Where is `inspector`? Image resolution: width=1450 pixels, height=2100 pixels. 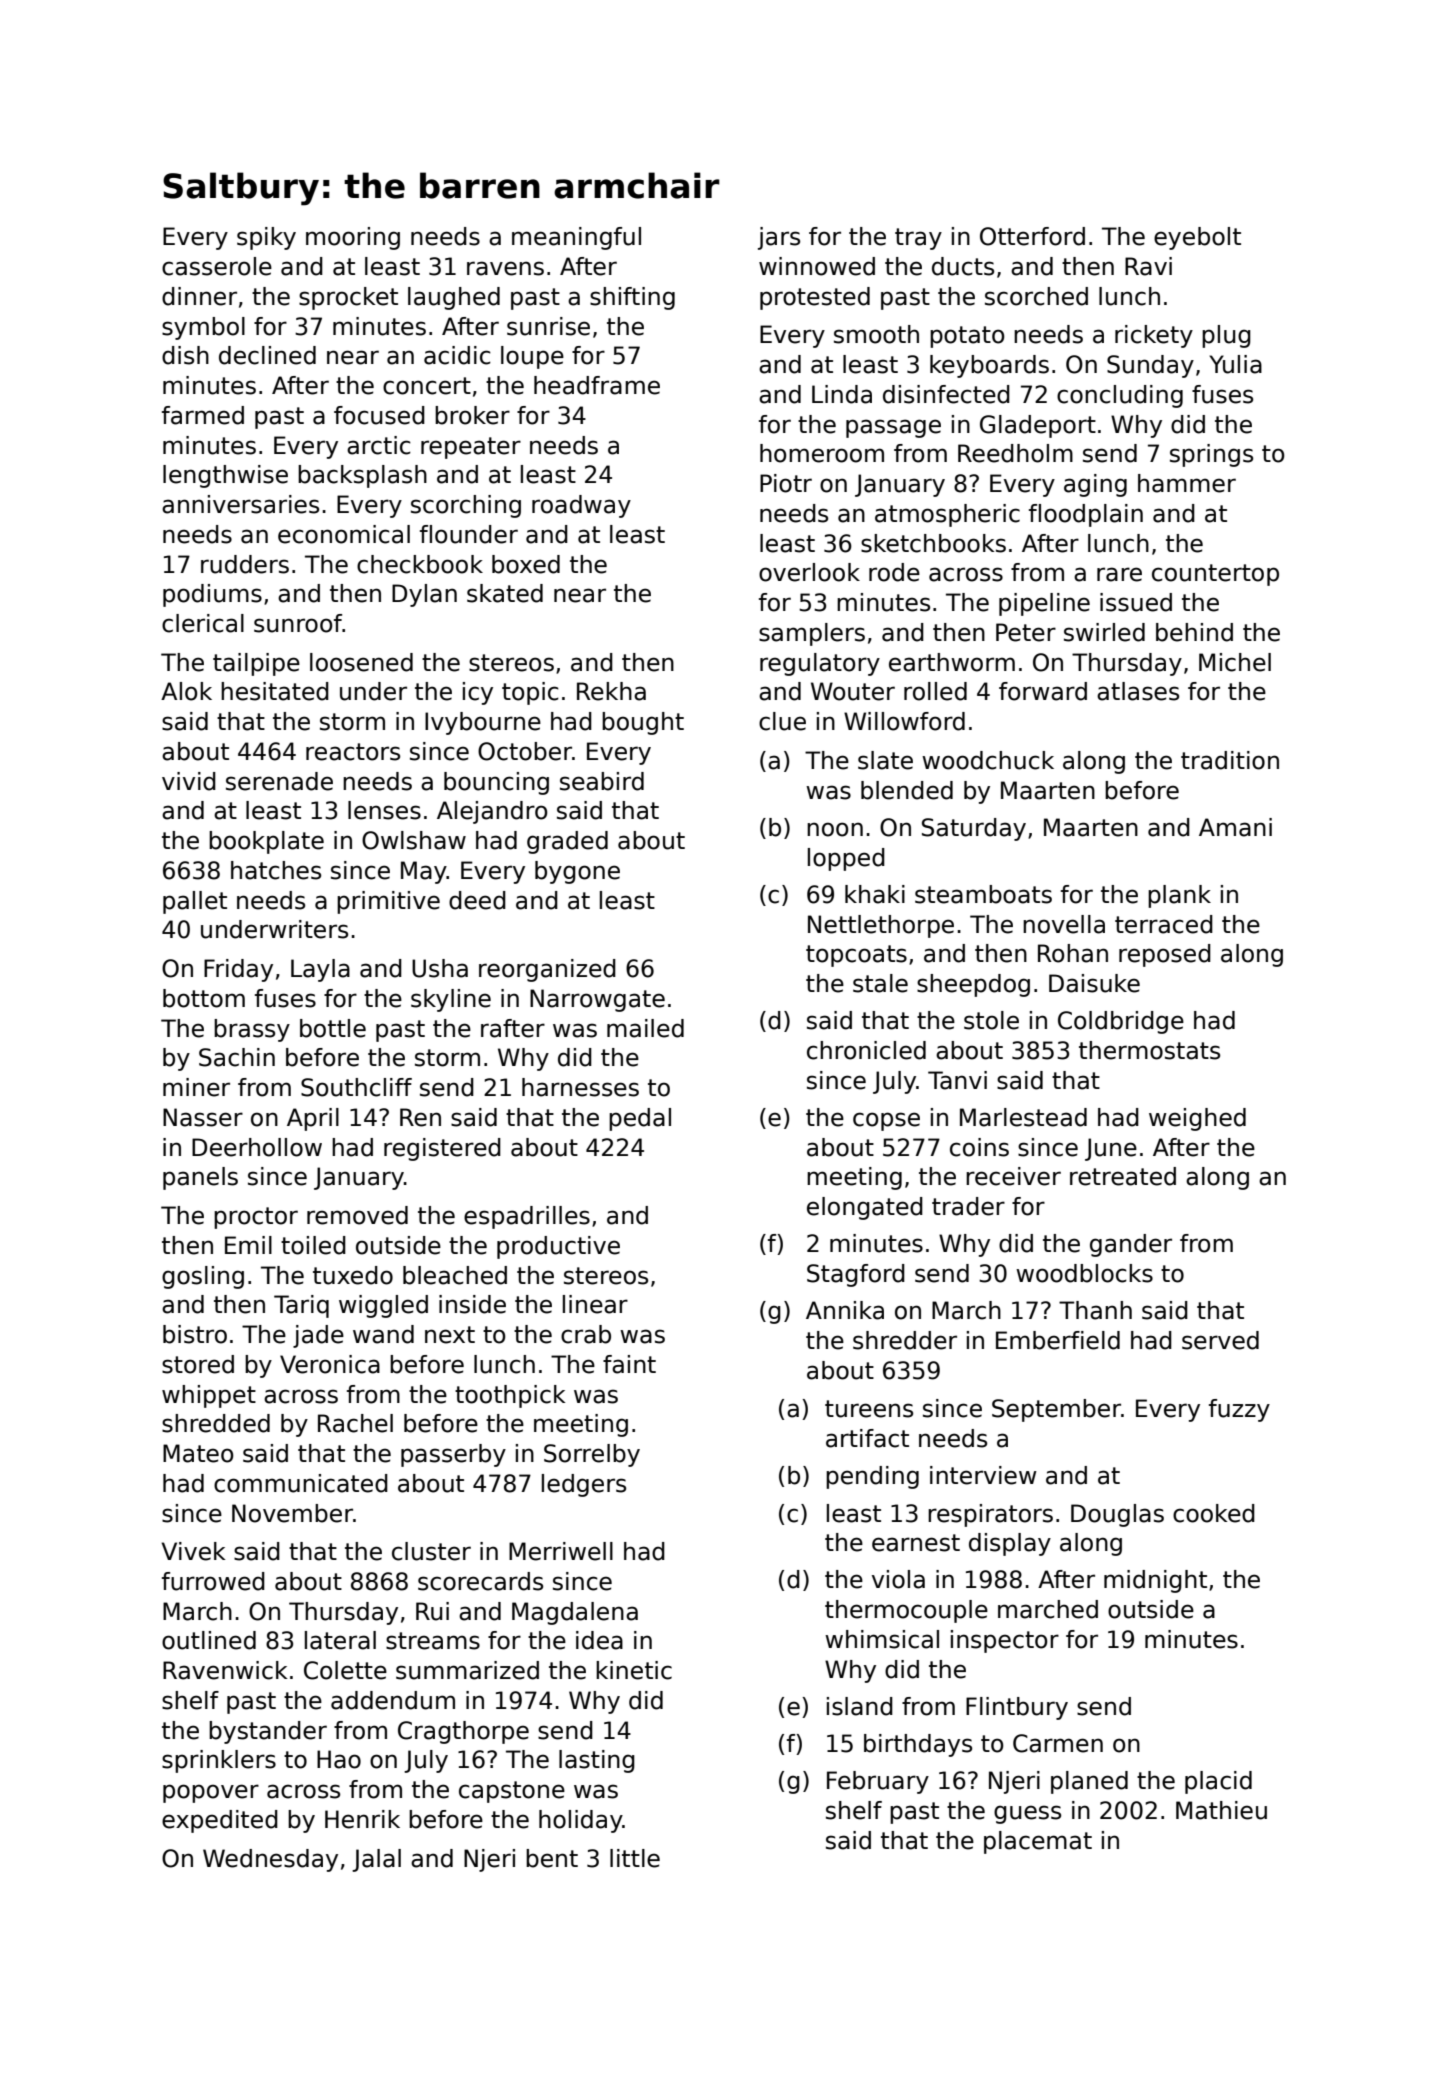 inspector is located at coordinates (1005, 1641).
